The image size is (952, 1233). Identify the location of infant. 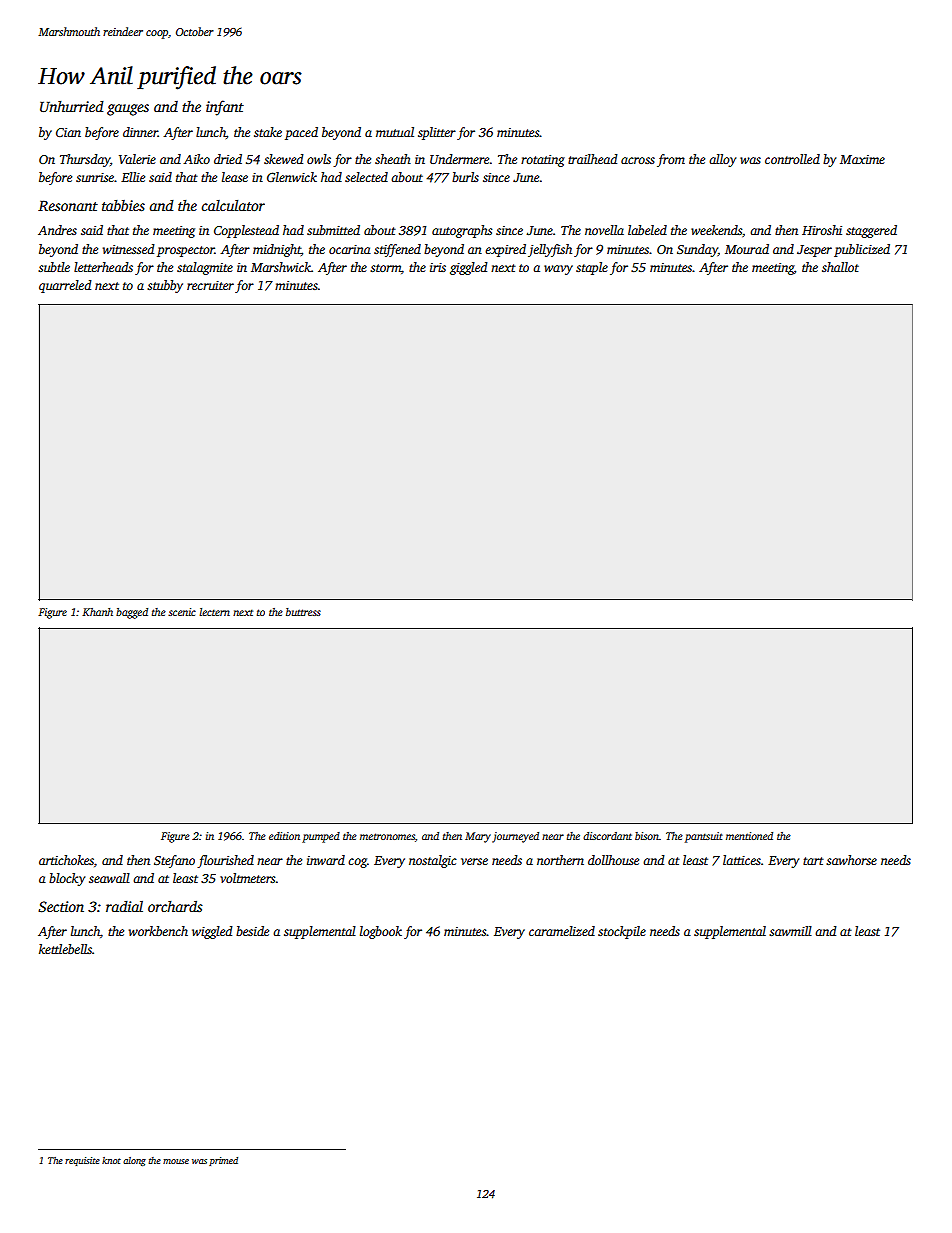
(225, 108).
